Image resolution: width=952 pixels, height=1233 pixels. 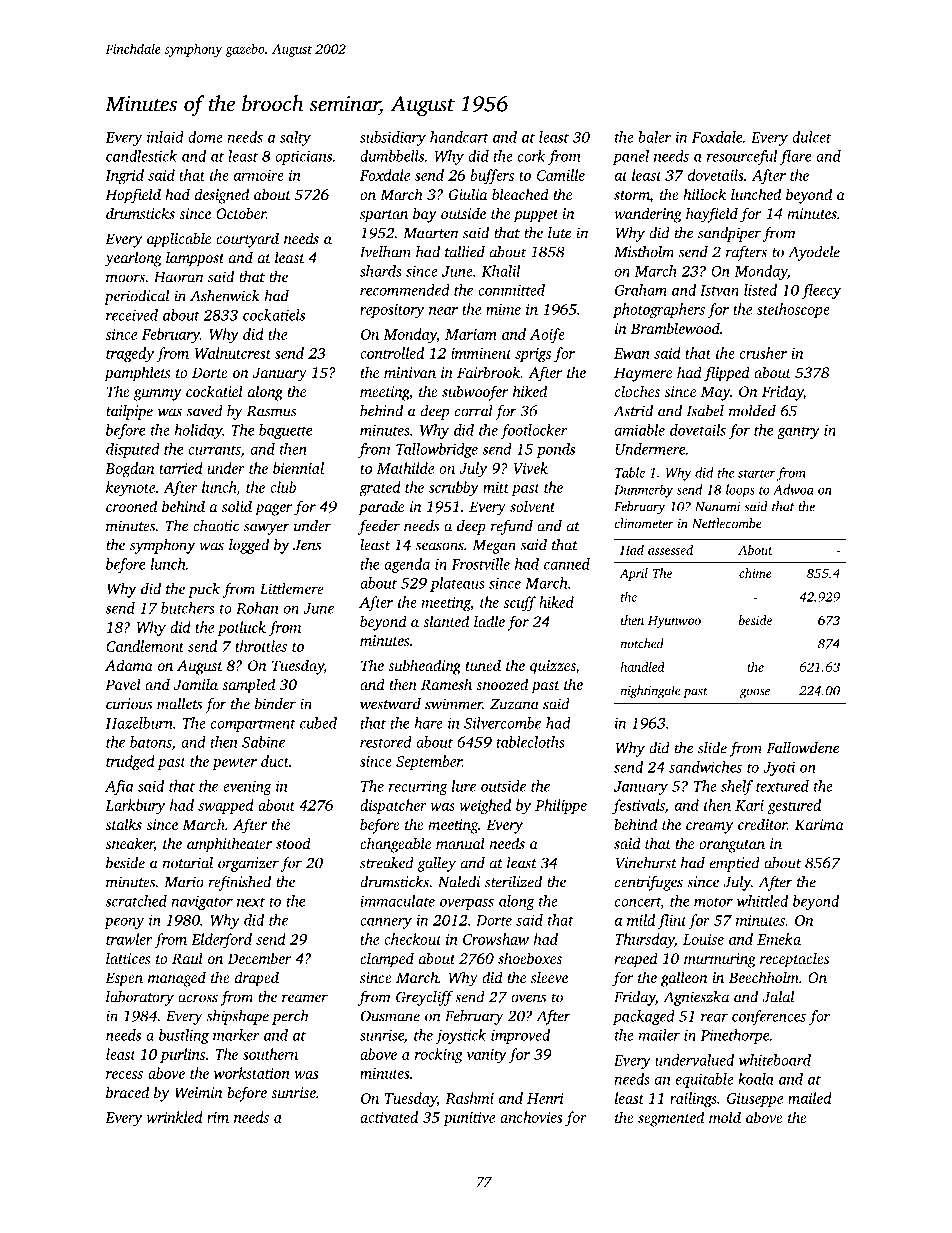 What do you see at coordinates (440, 546) in the image?
I see `seasons` at bounding box center [440, 546].
